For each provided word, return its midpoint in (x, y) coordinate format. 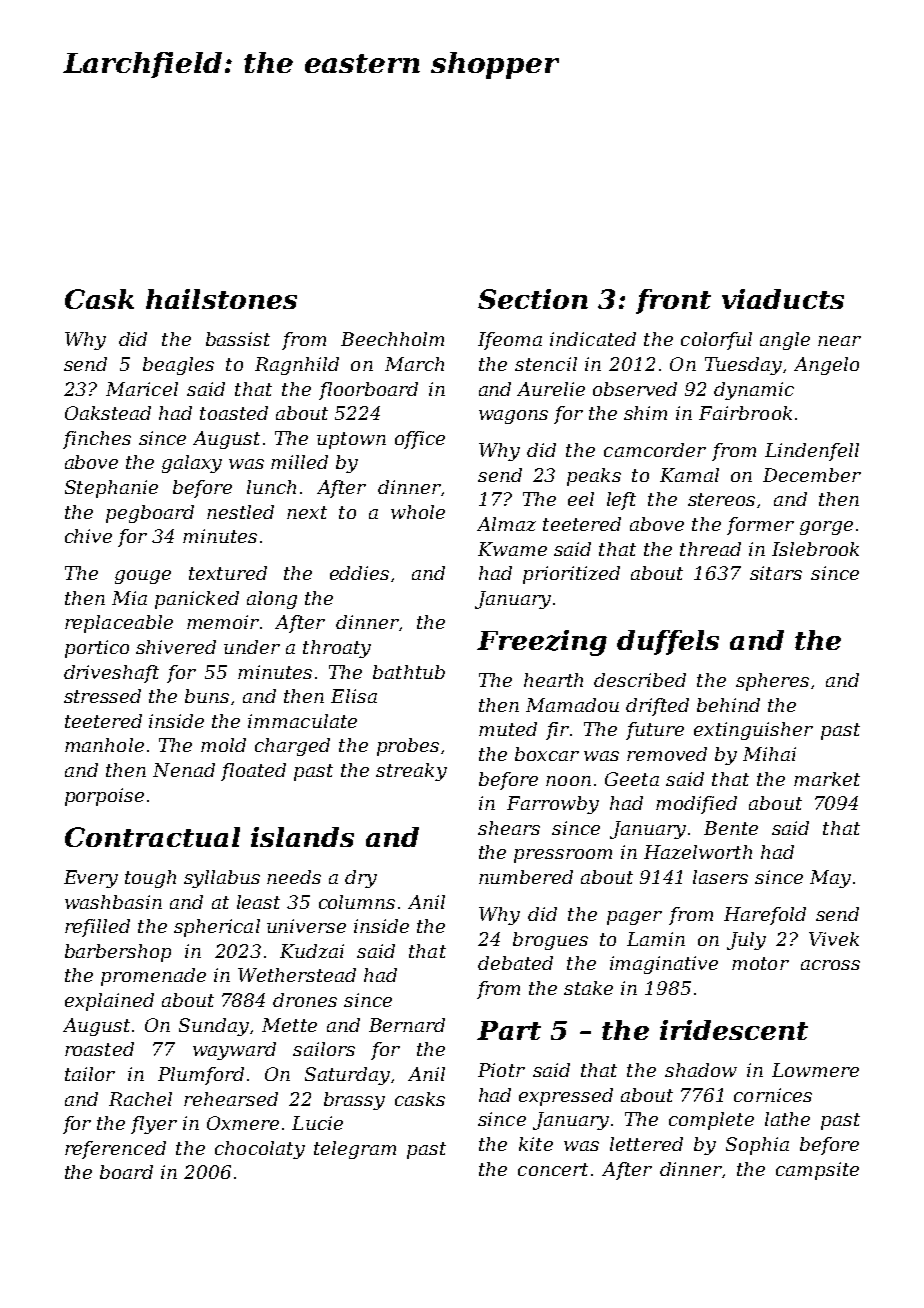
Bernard (407, 1025)
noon (568, 781)
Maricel (142, 389)
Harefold (765, 916)
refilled (97, 928)
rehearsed (231, 1099)
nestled (240, 512)
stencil (546, 364)
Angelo (826, 366)
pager (634, 918)
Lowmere (815, 1070)
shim (645, 413)
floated (253, 772)
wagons (513, 417)
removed (667, 754)
